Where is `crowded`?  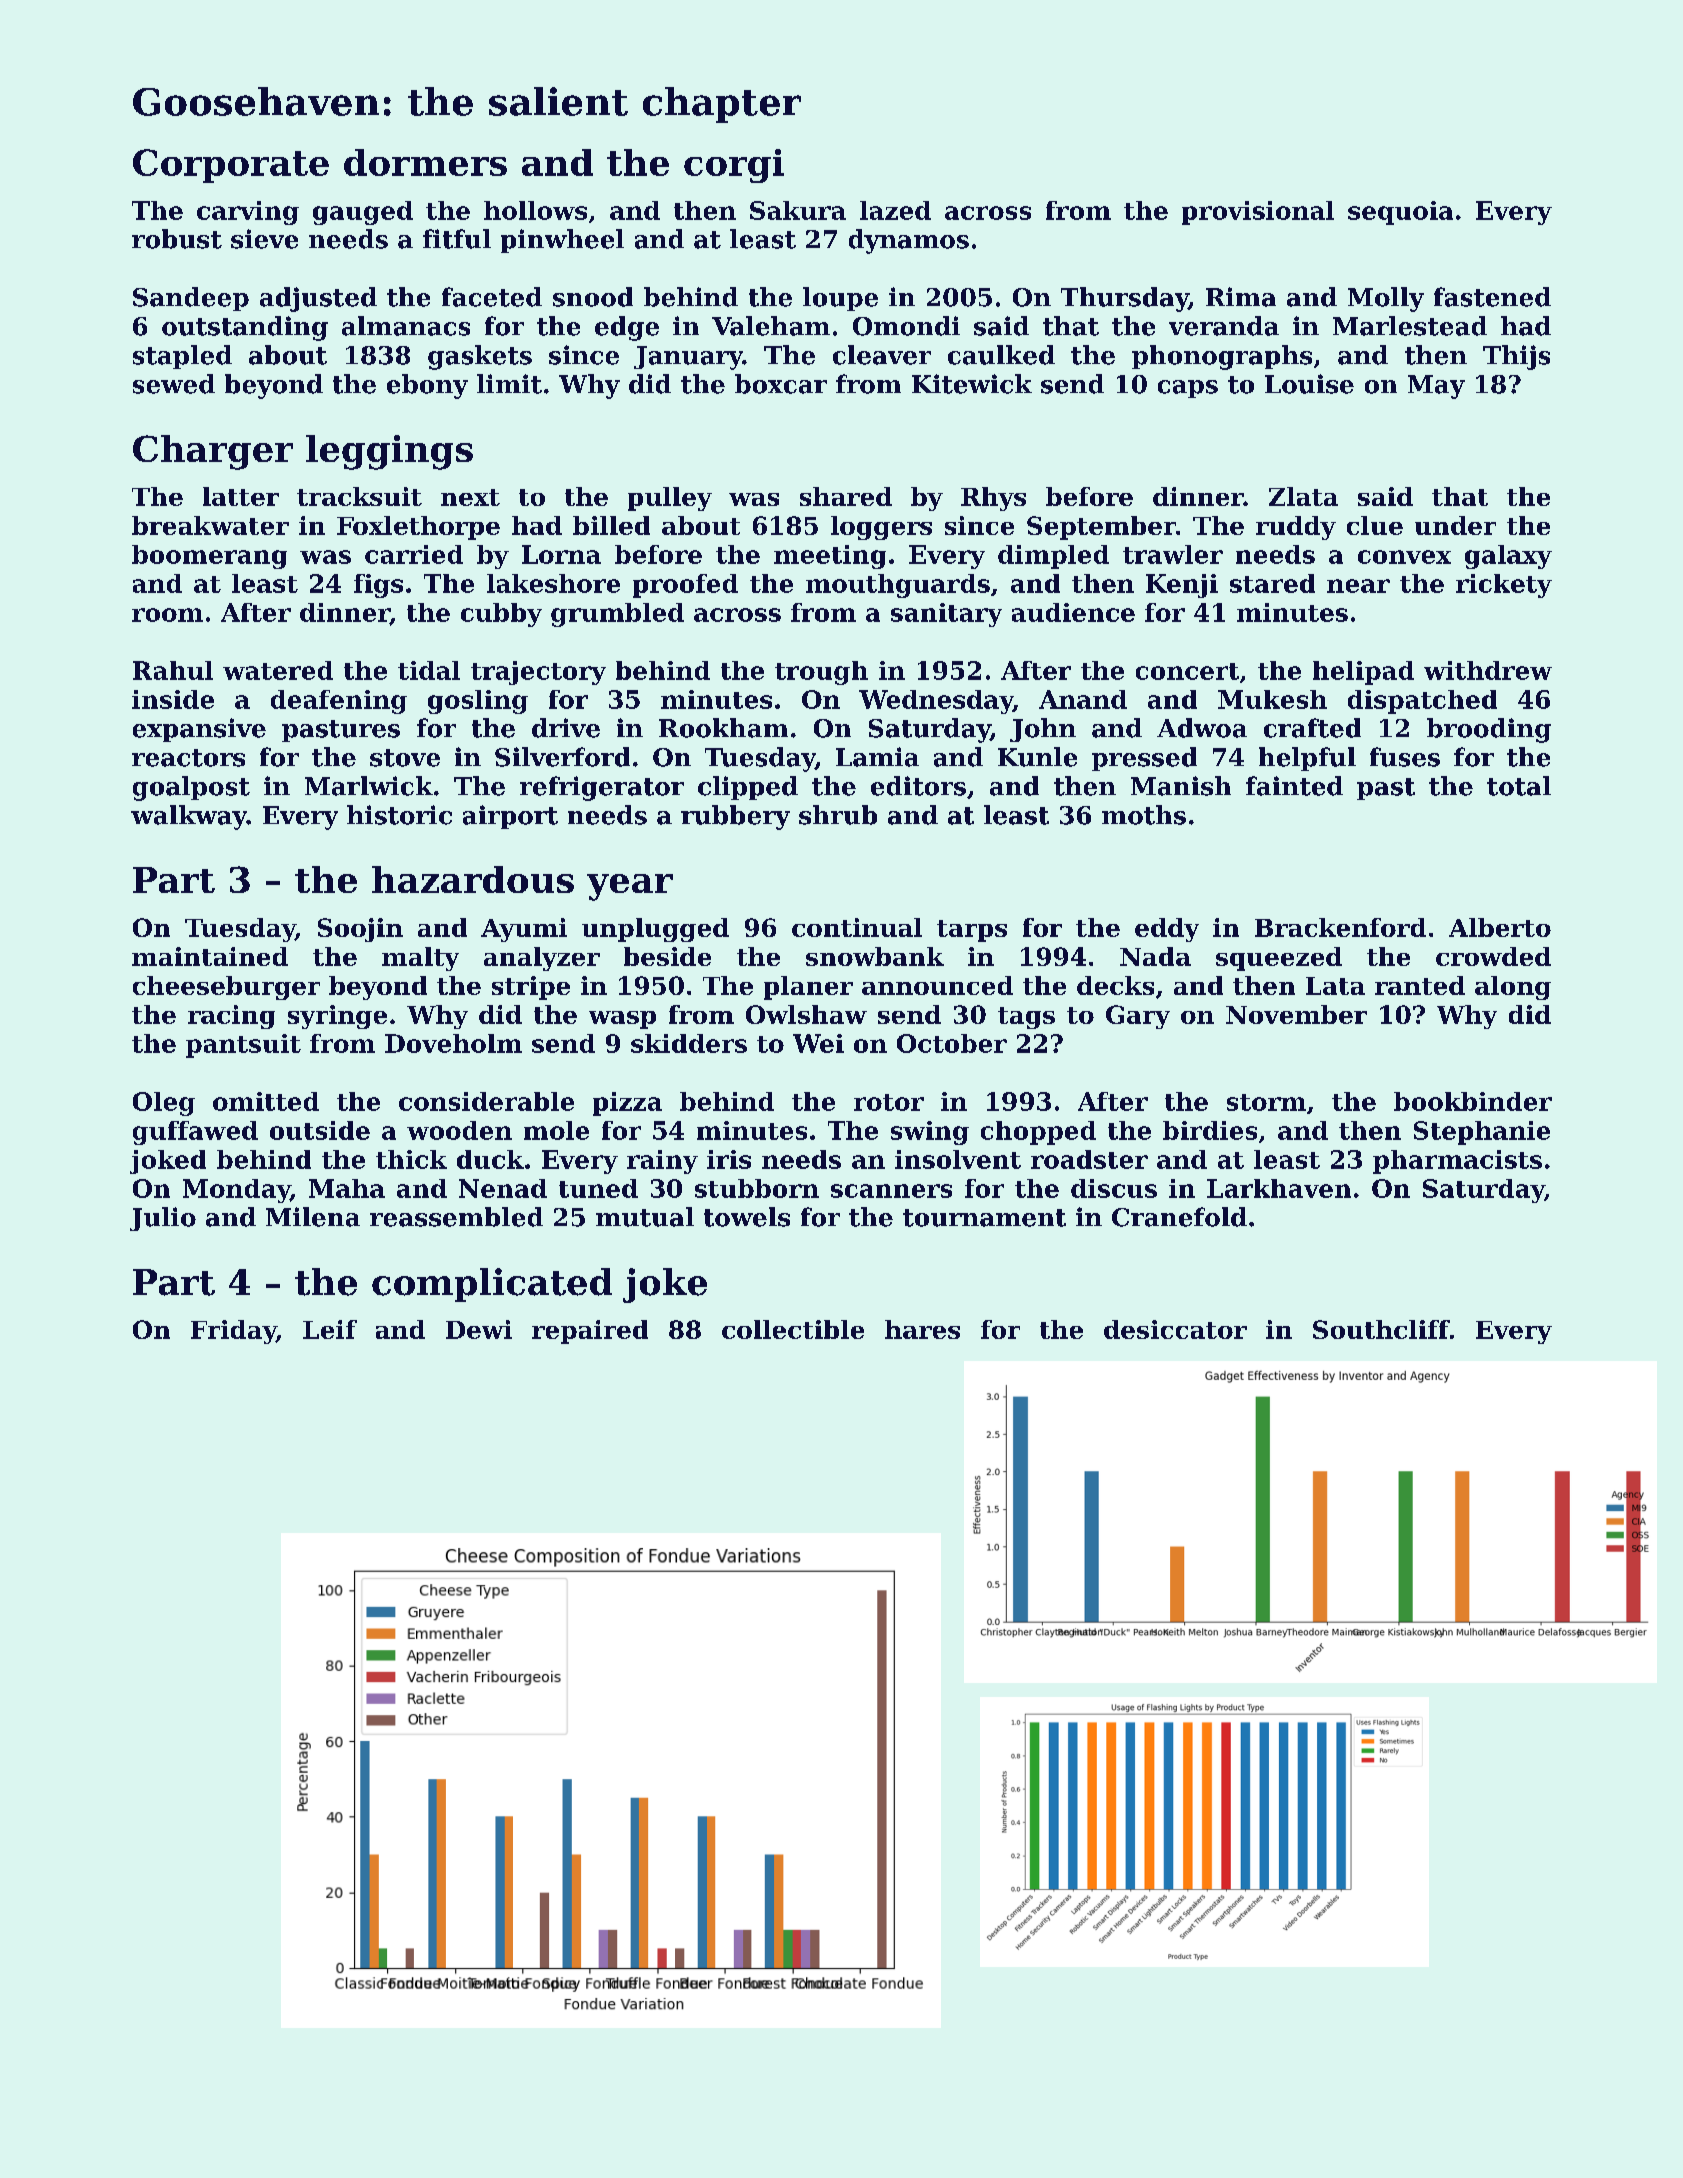 crowded is located at coordinates (1493, 956).
